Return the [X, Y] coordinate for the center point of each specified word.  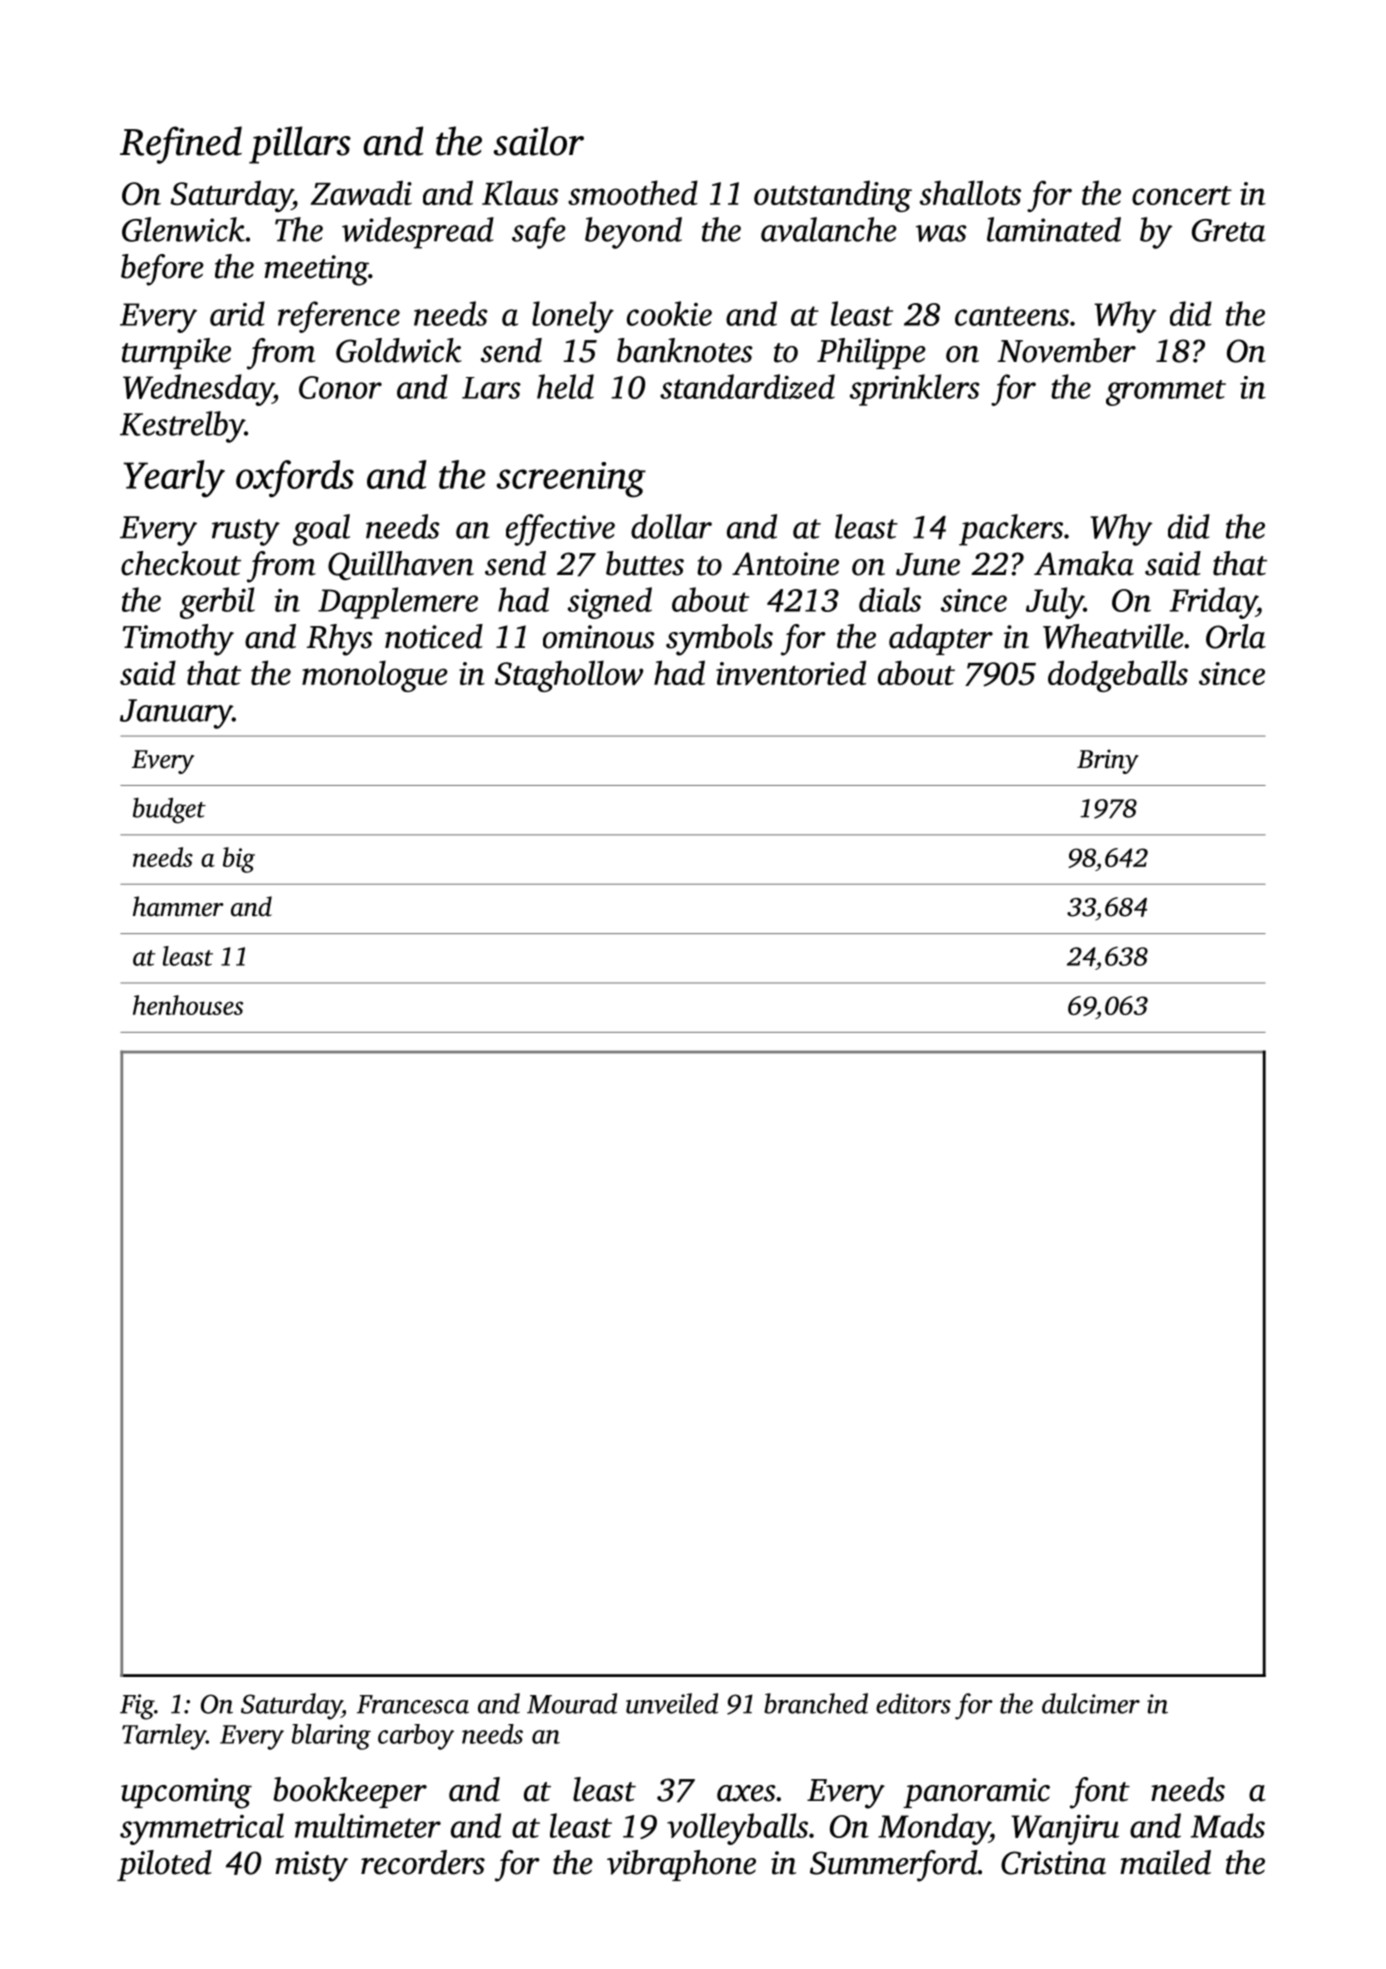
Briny [1108, 761]
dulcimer [1091, 1703]
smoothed [633, 192]
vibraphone [681, 1865]
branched [816, 1703]
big [239, 860]
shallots [970, 192]
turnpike [176, 353]
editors [913, 1703]
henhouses [188, 1005]
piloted [164, 1865]
